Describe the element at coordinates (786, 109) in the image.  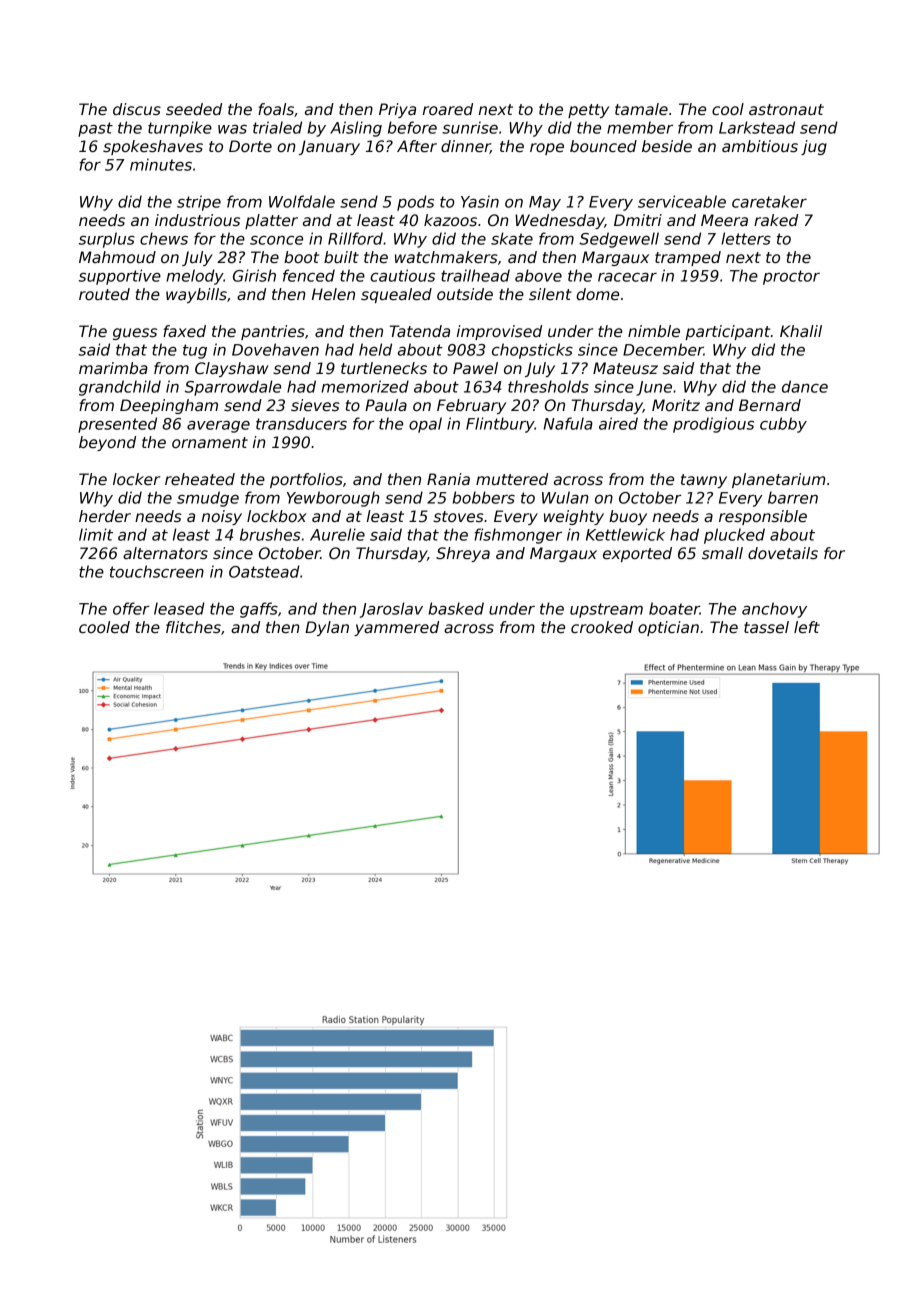
I see `astronaut` at that location.
